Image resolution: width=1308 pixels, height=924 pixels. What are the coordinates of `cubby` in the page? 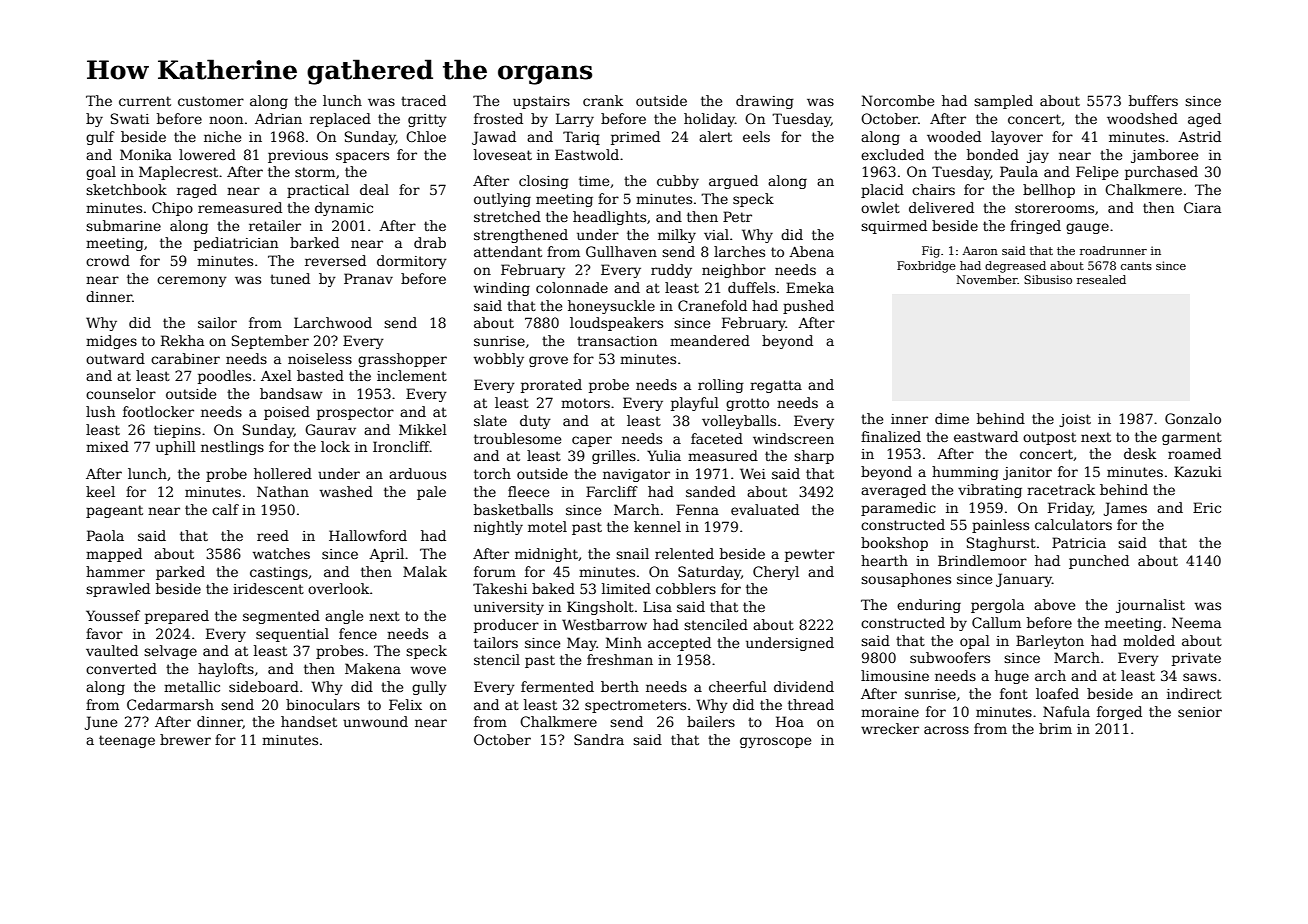 It's located at (678, 182).
